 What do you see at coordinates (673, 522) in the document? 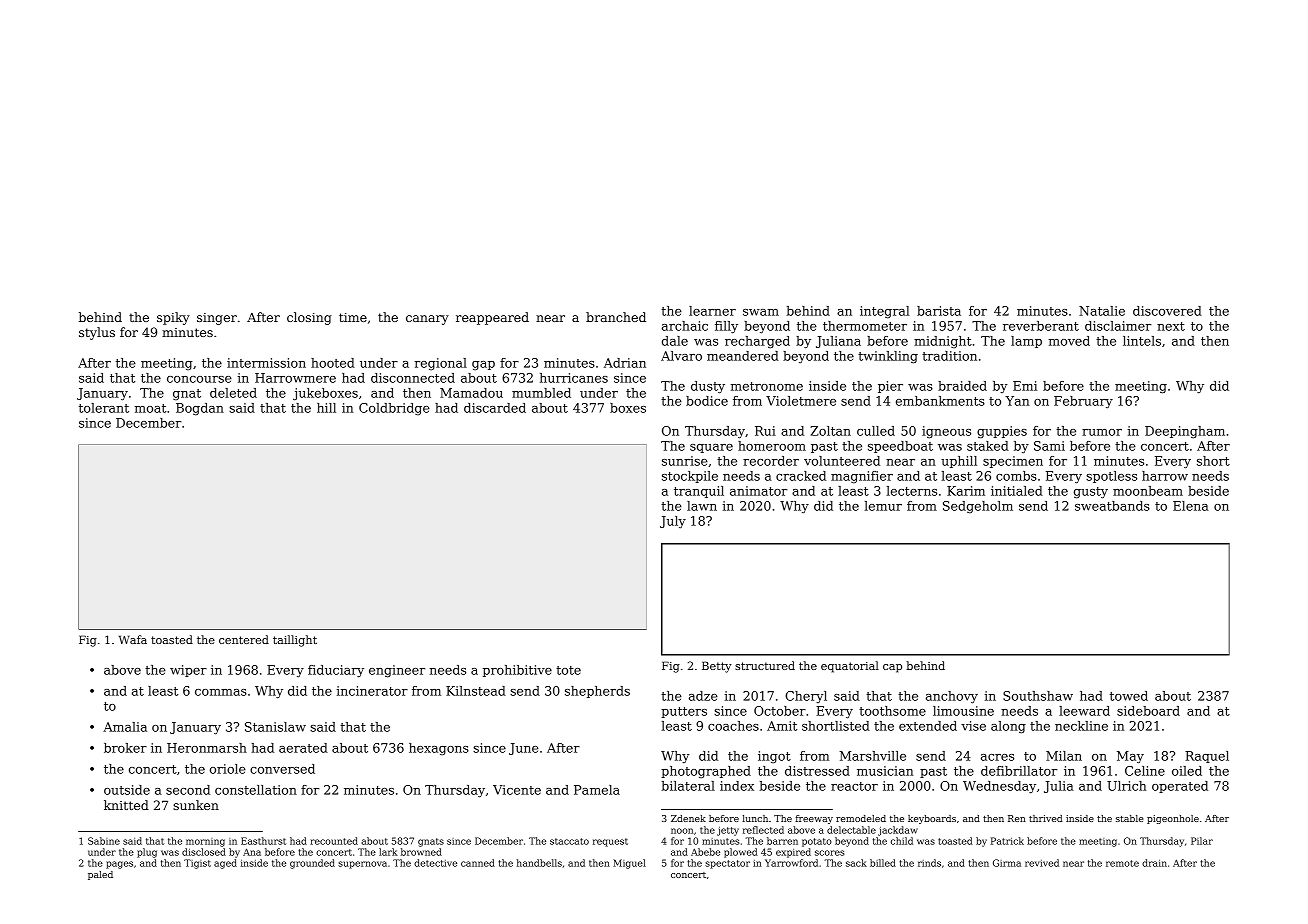
I see `July` at bounding box center [673, 522].
